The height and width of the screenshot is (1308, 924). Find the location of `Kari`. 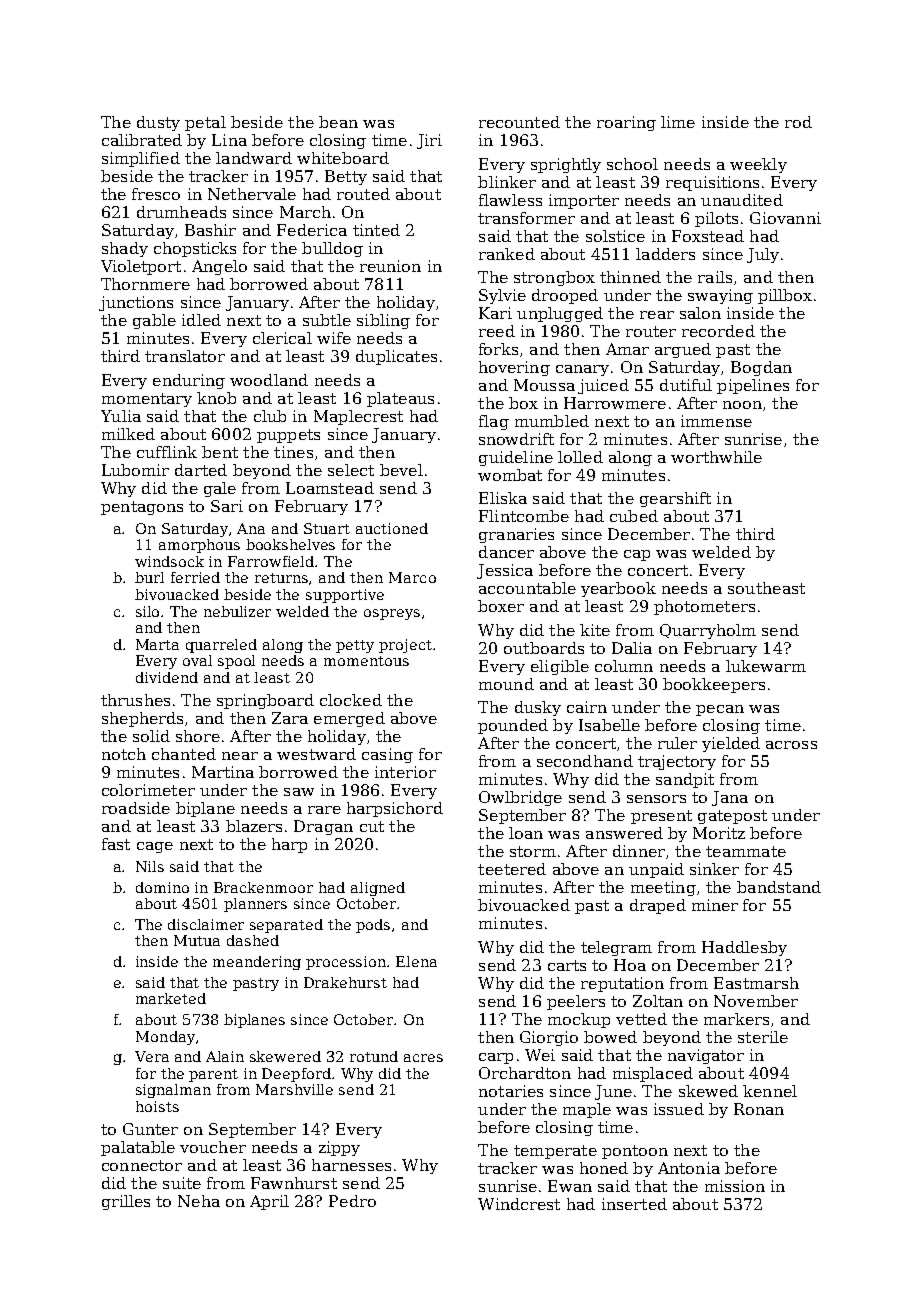

Kari is located at coordinates (495, 313).
